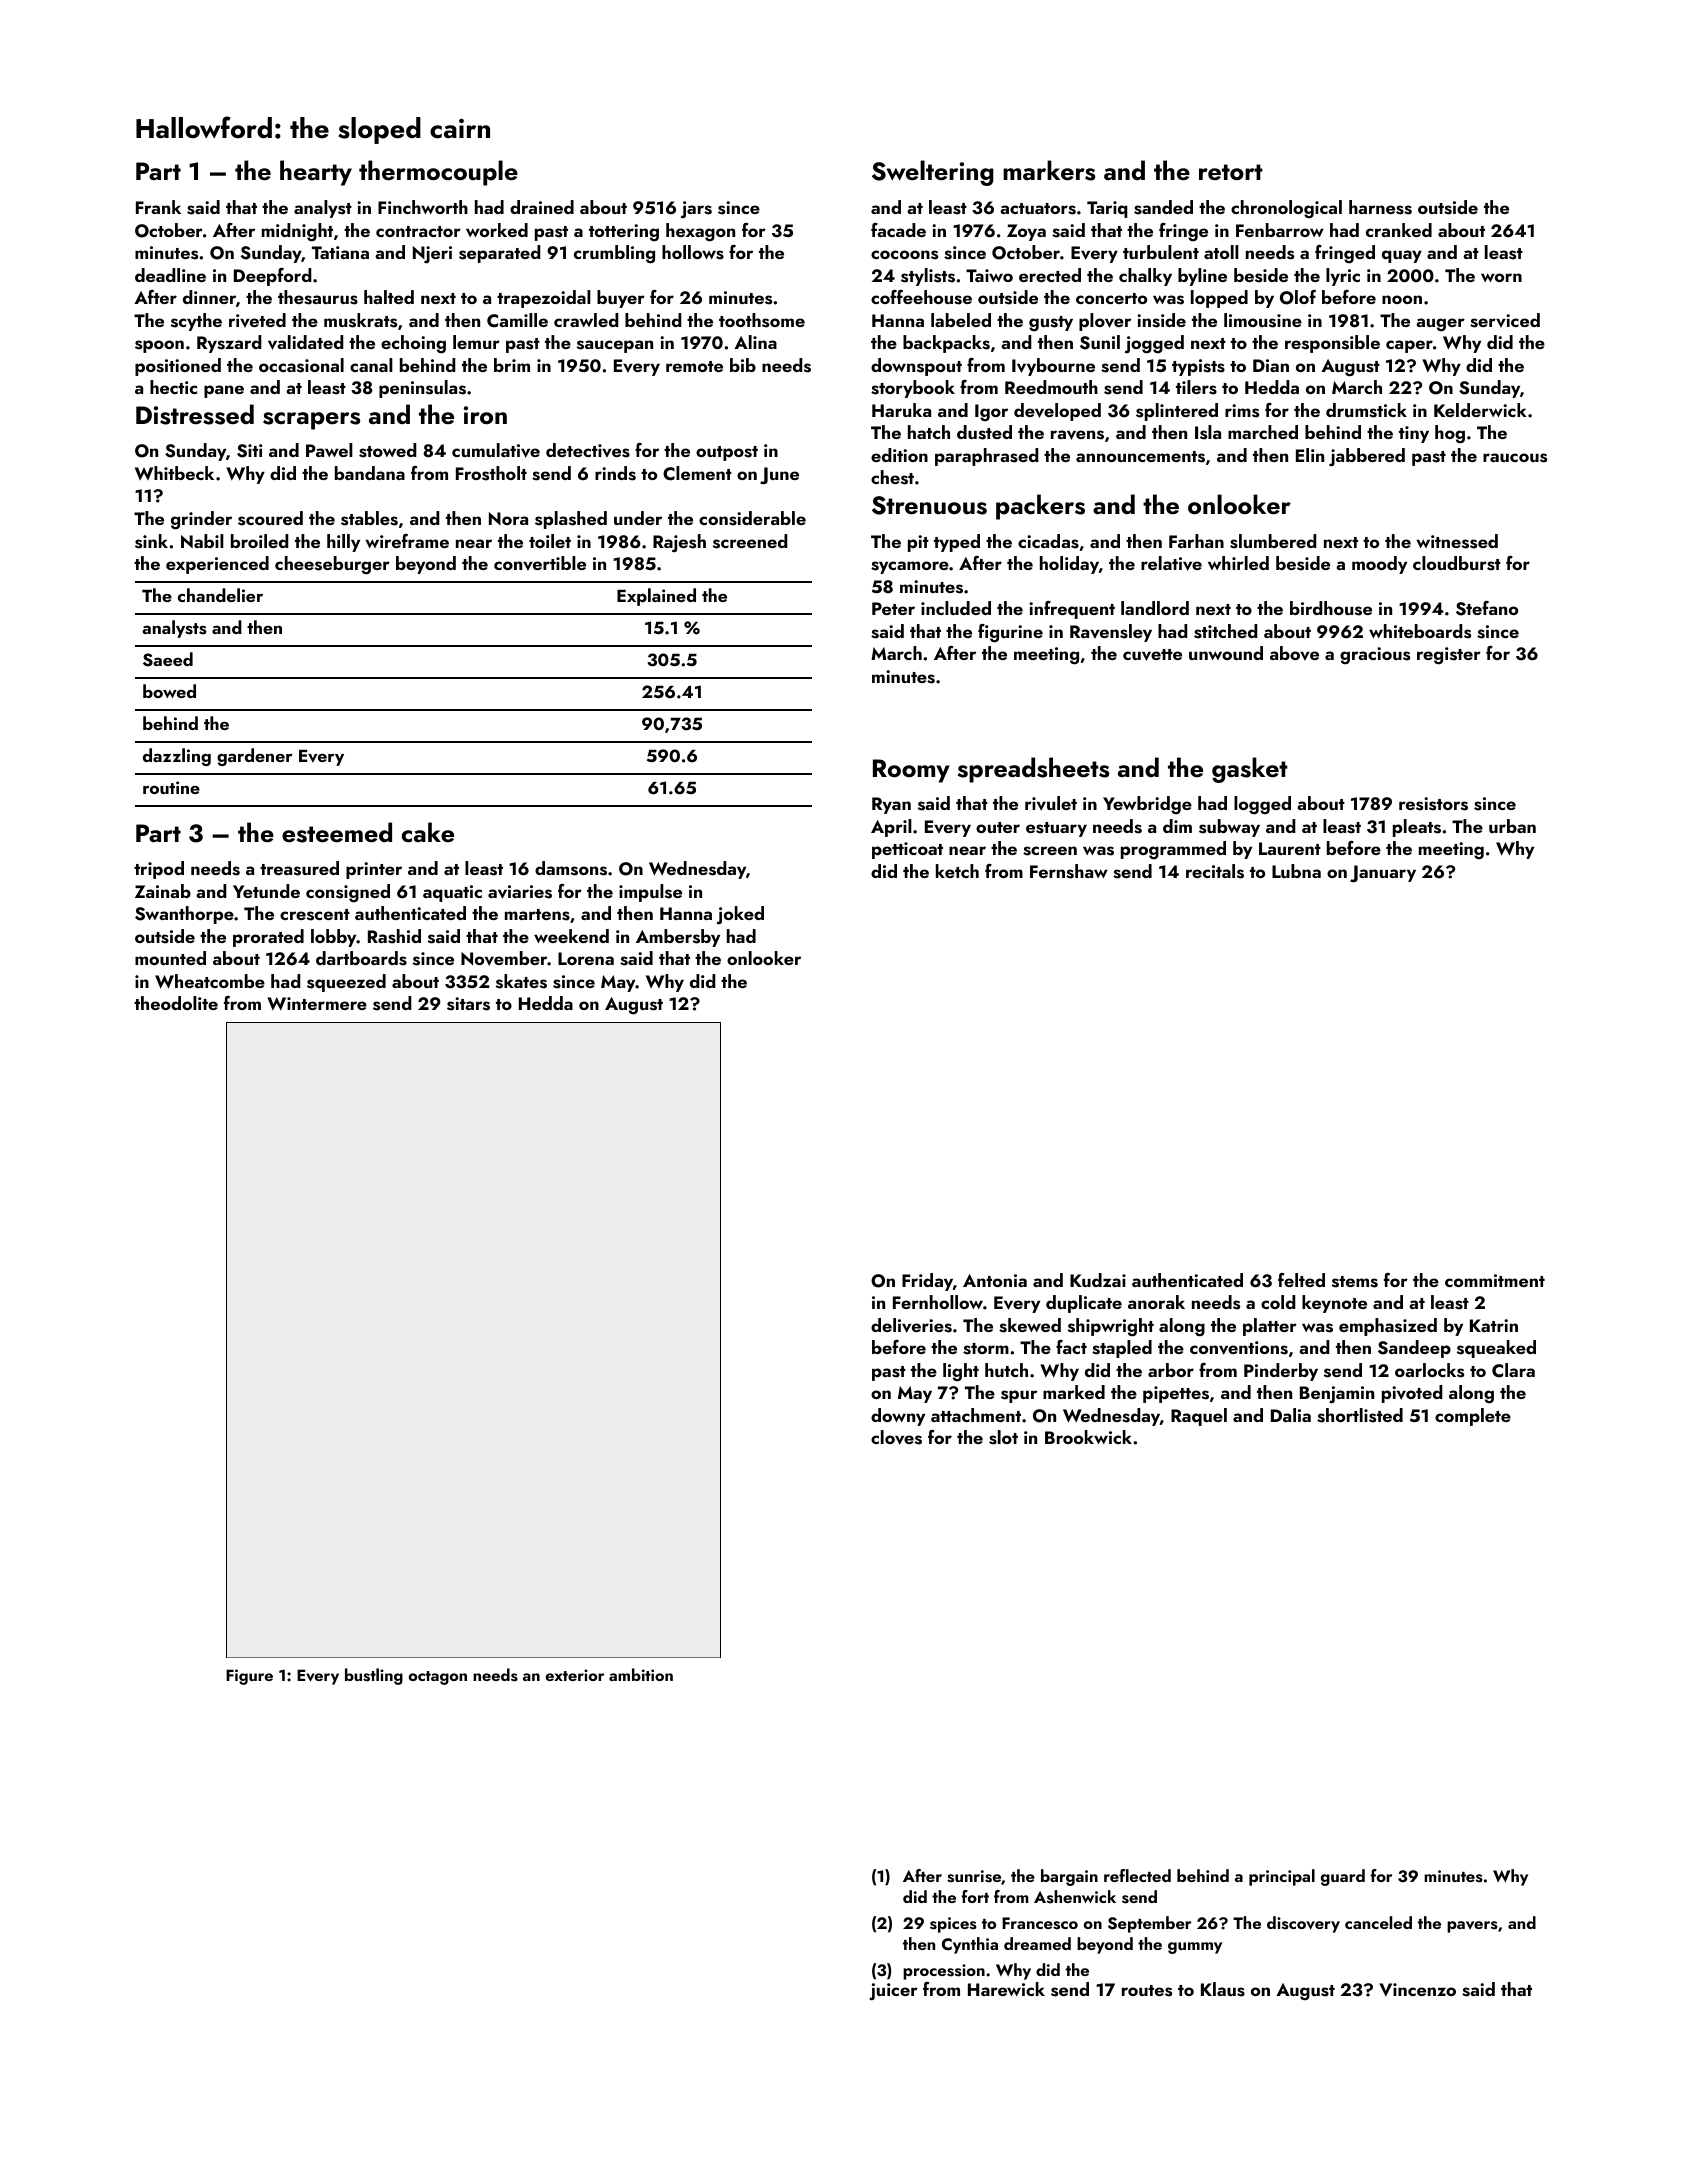 This page has width=1683, height=2178. I want to click on complete, so click(1473, 1417).
